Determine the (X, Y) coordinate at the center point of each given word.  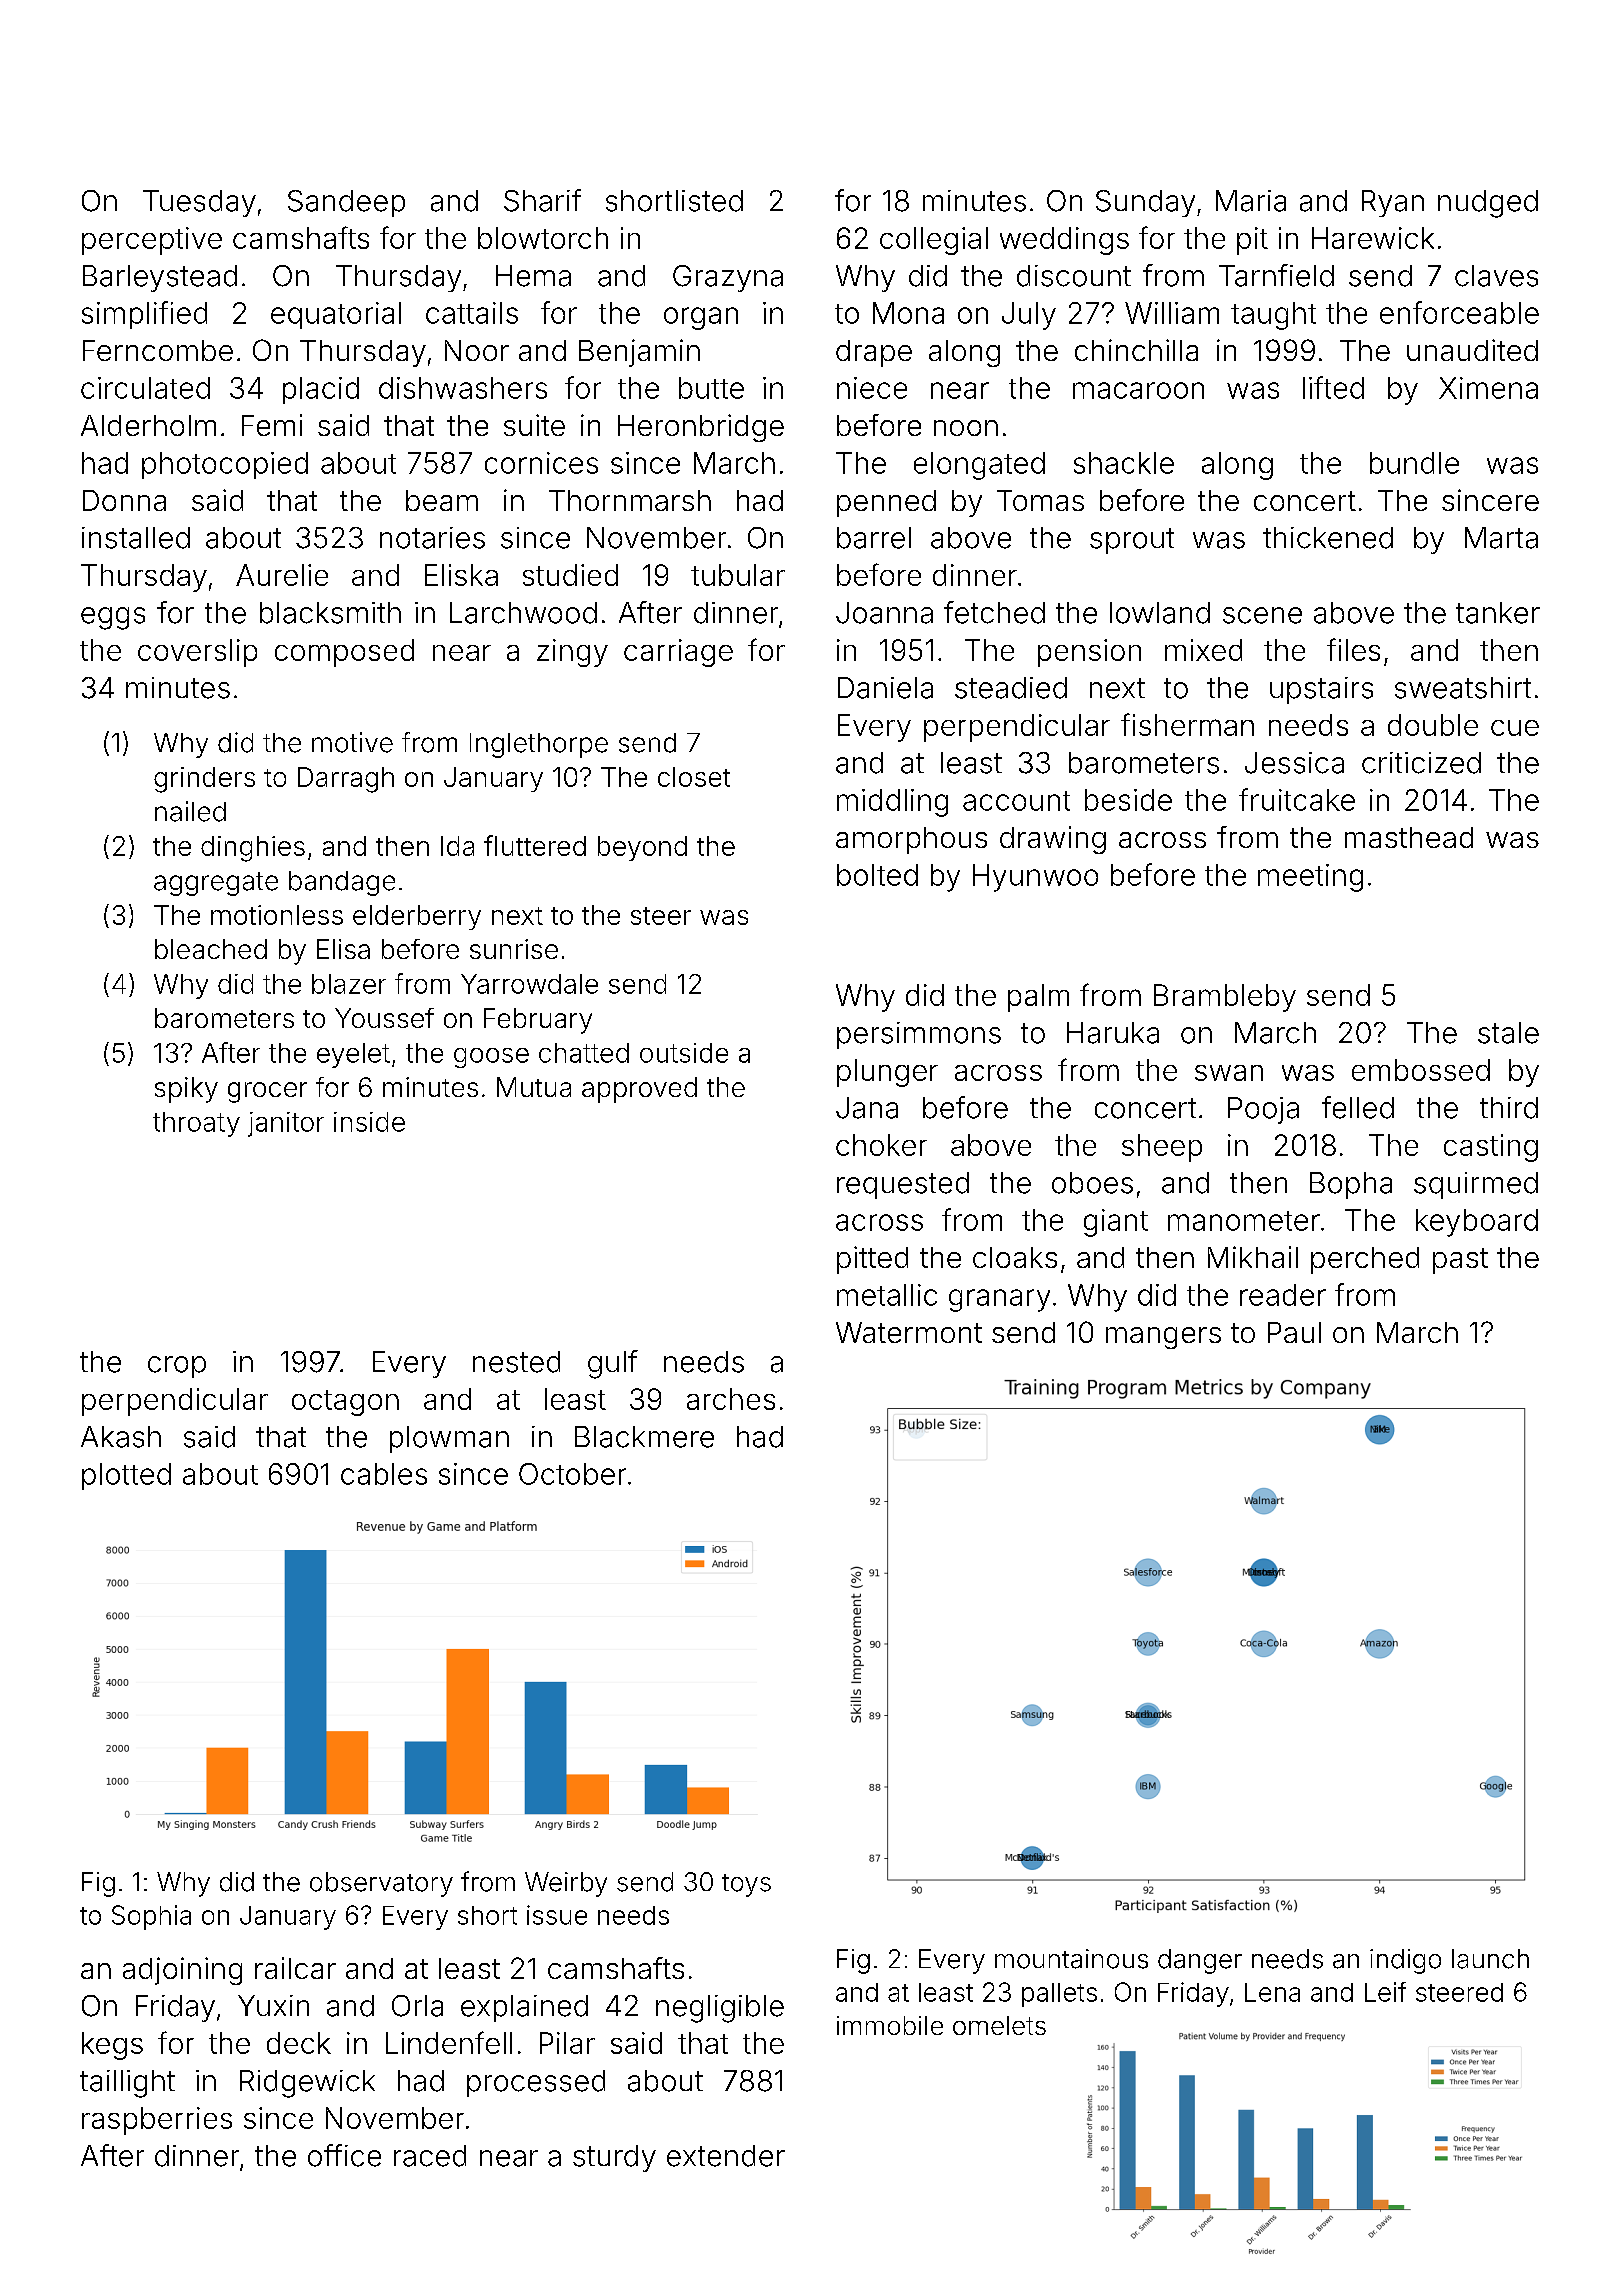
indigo (1405, 1961)
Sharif (542, 200)
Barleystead (160, 278)
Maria (1251, 201)
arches (731, 1399)
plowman (449, 1439)
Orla (417, 2006)
